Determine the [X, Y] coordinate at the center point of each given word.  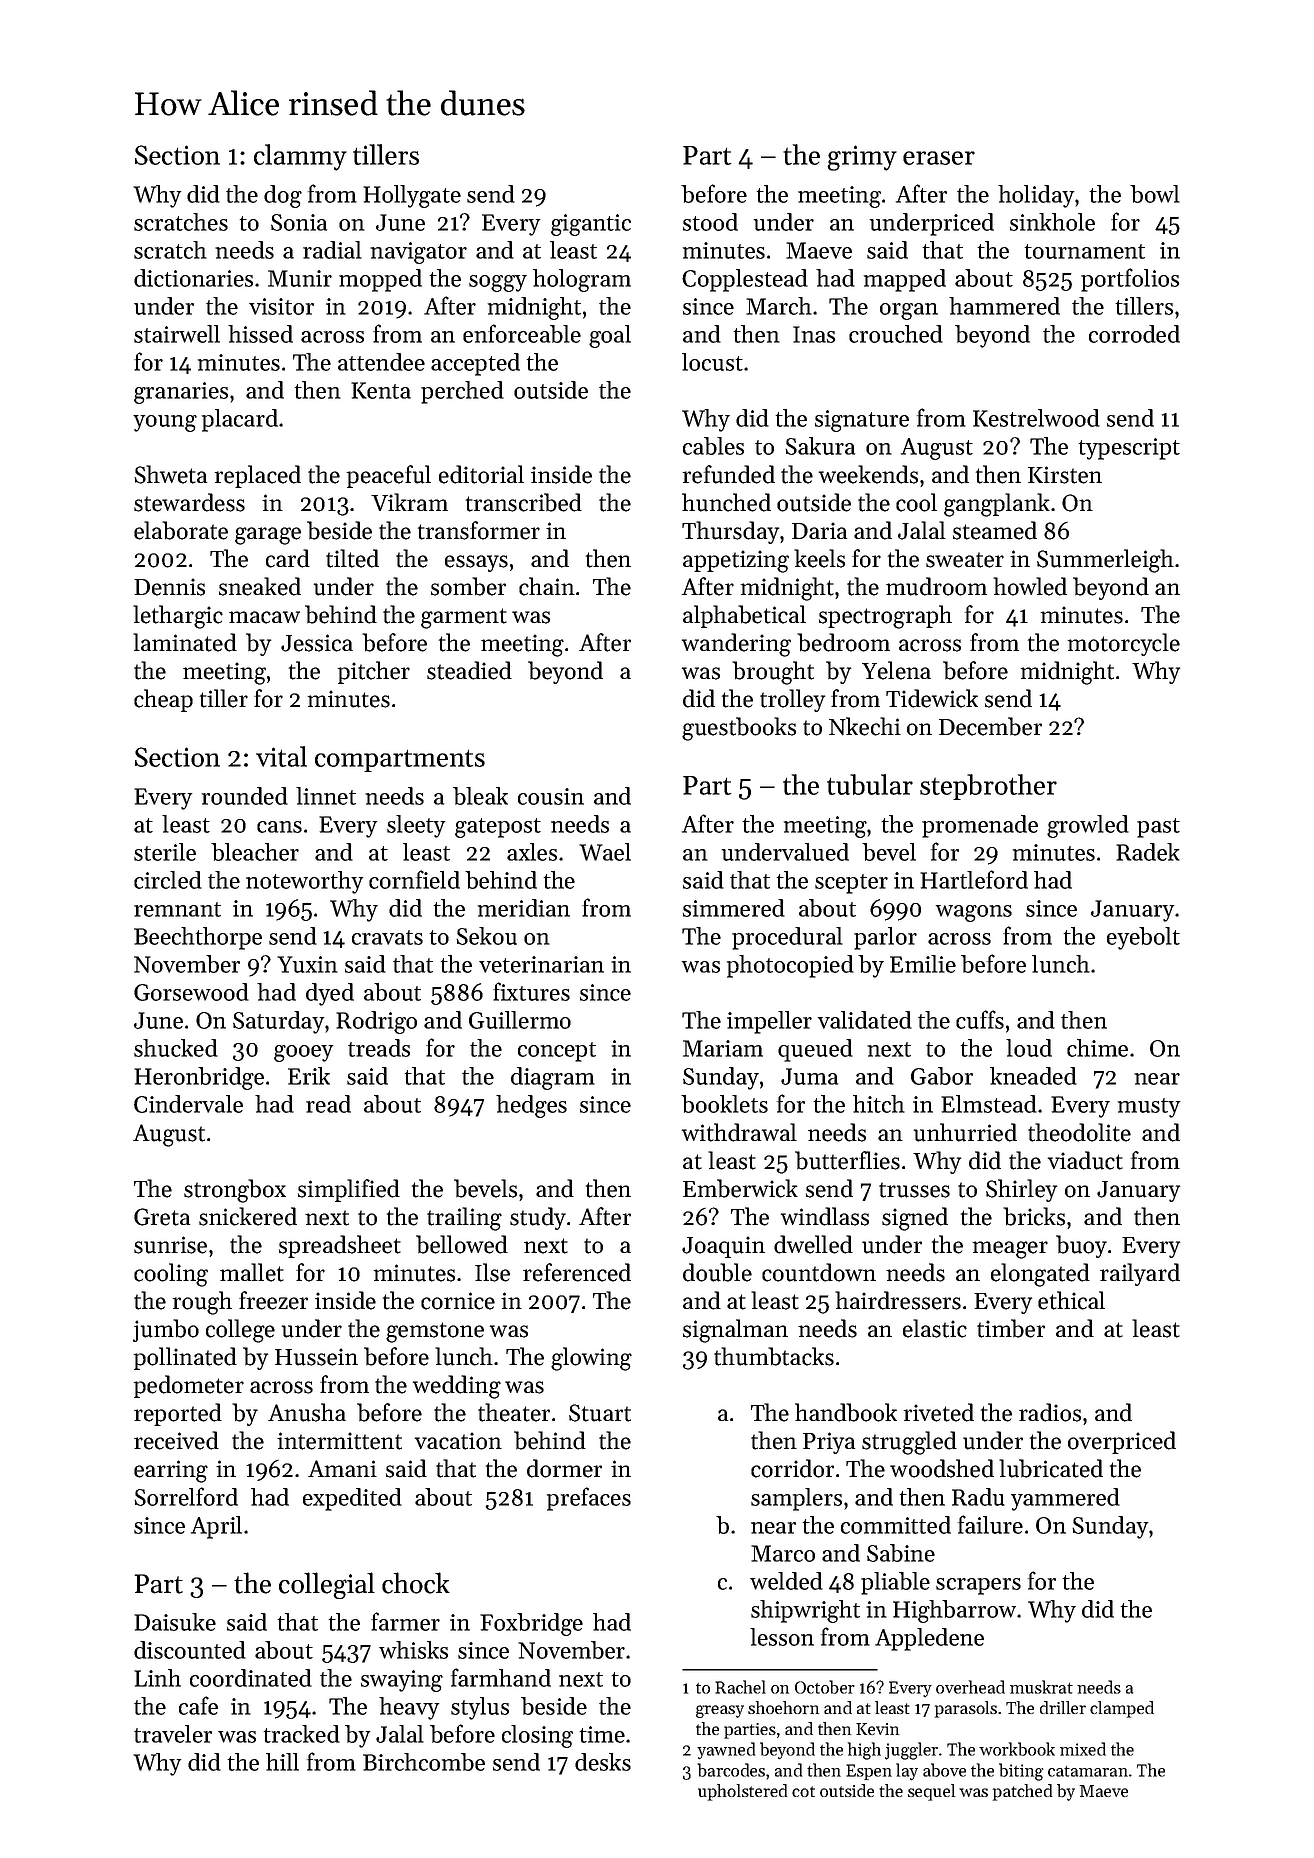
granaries [181, 393]
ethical [1071, 1300]
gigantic [591, 225]
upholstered [742, 1792]
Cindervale [188, 1104]
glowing [591, 1359]
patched [1022, 1792]
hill [282, 1762]
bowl [1155, 194]
